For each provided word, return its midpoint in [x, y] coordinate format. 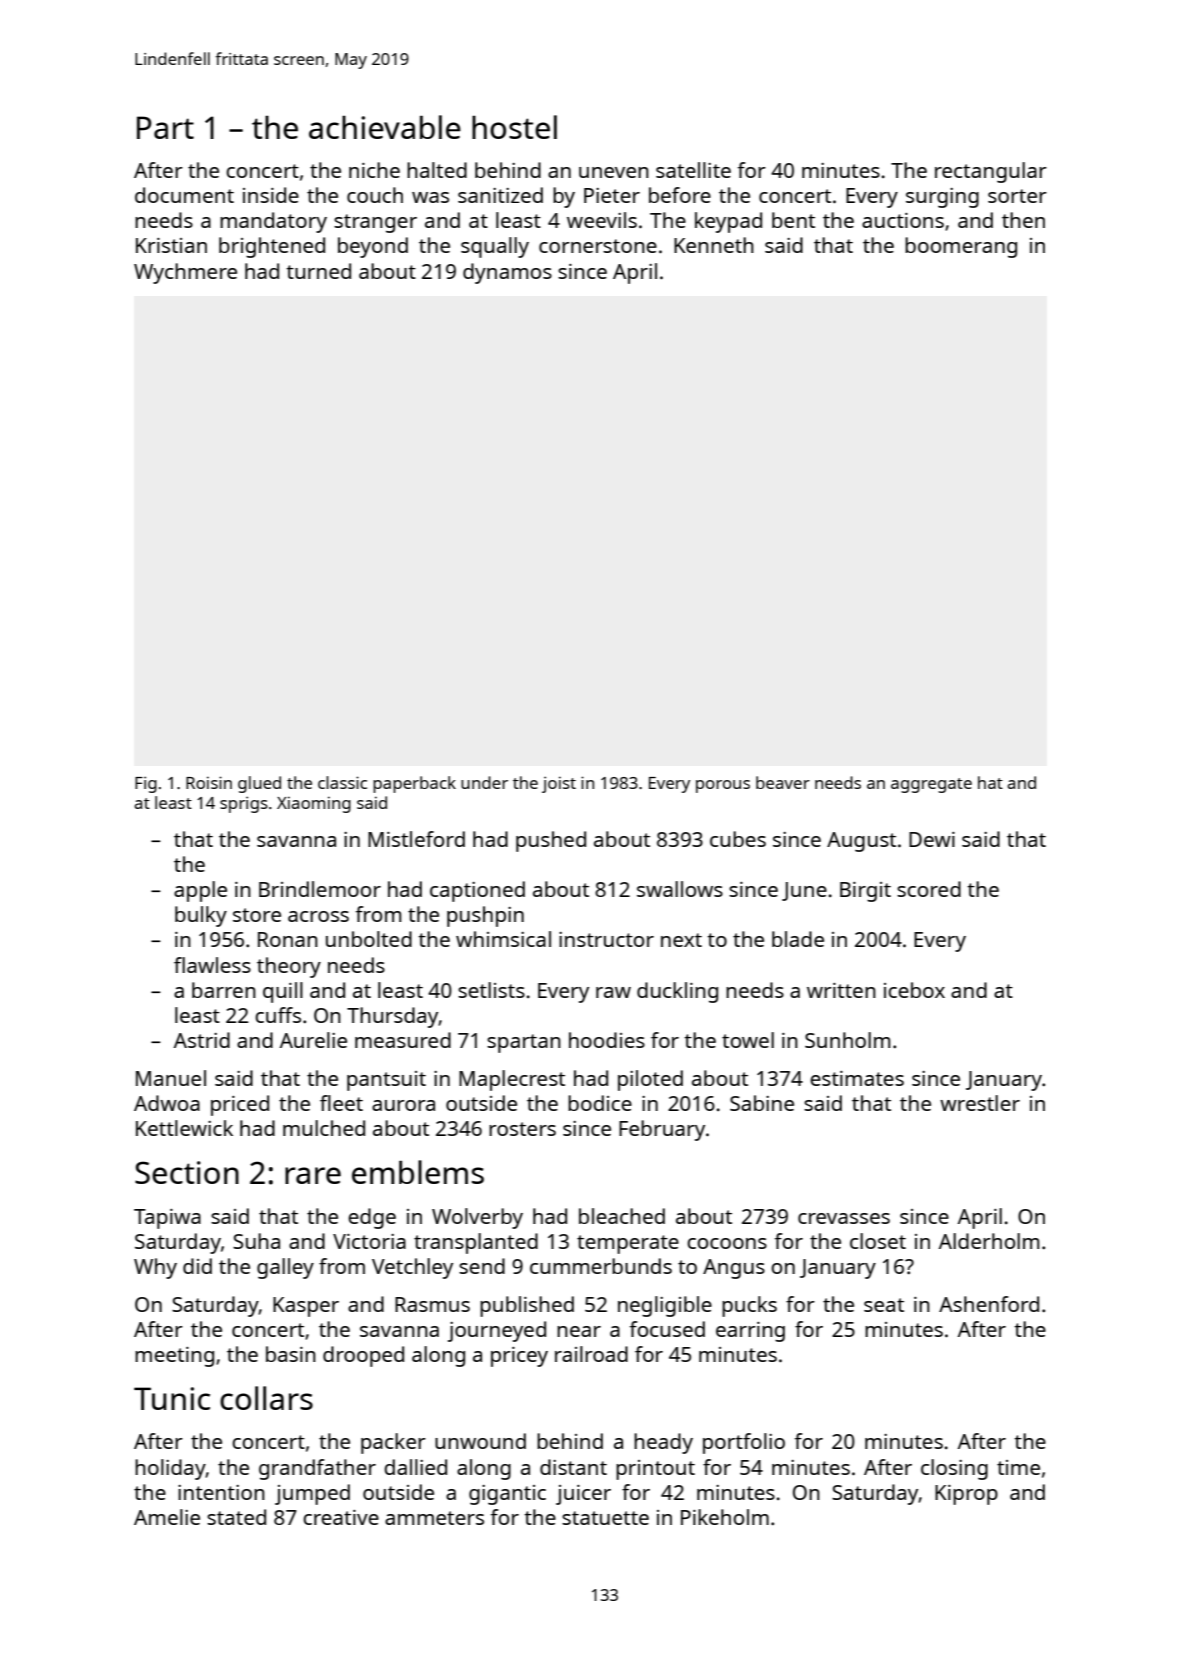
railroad [591, 1354]
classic [342, 782]
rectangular [991, 172]
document [184, 195]
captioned [477, 891]
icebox [914, 990]
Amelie [167, 1517]
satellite [693, 170]
